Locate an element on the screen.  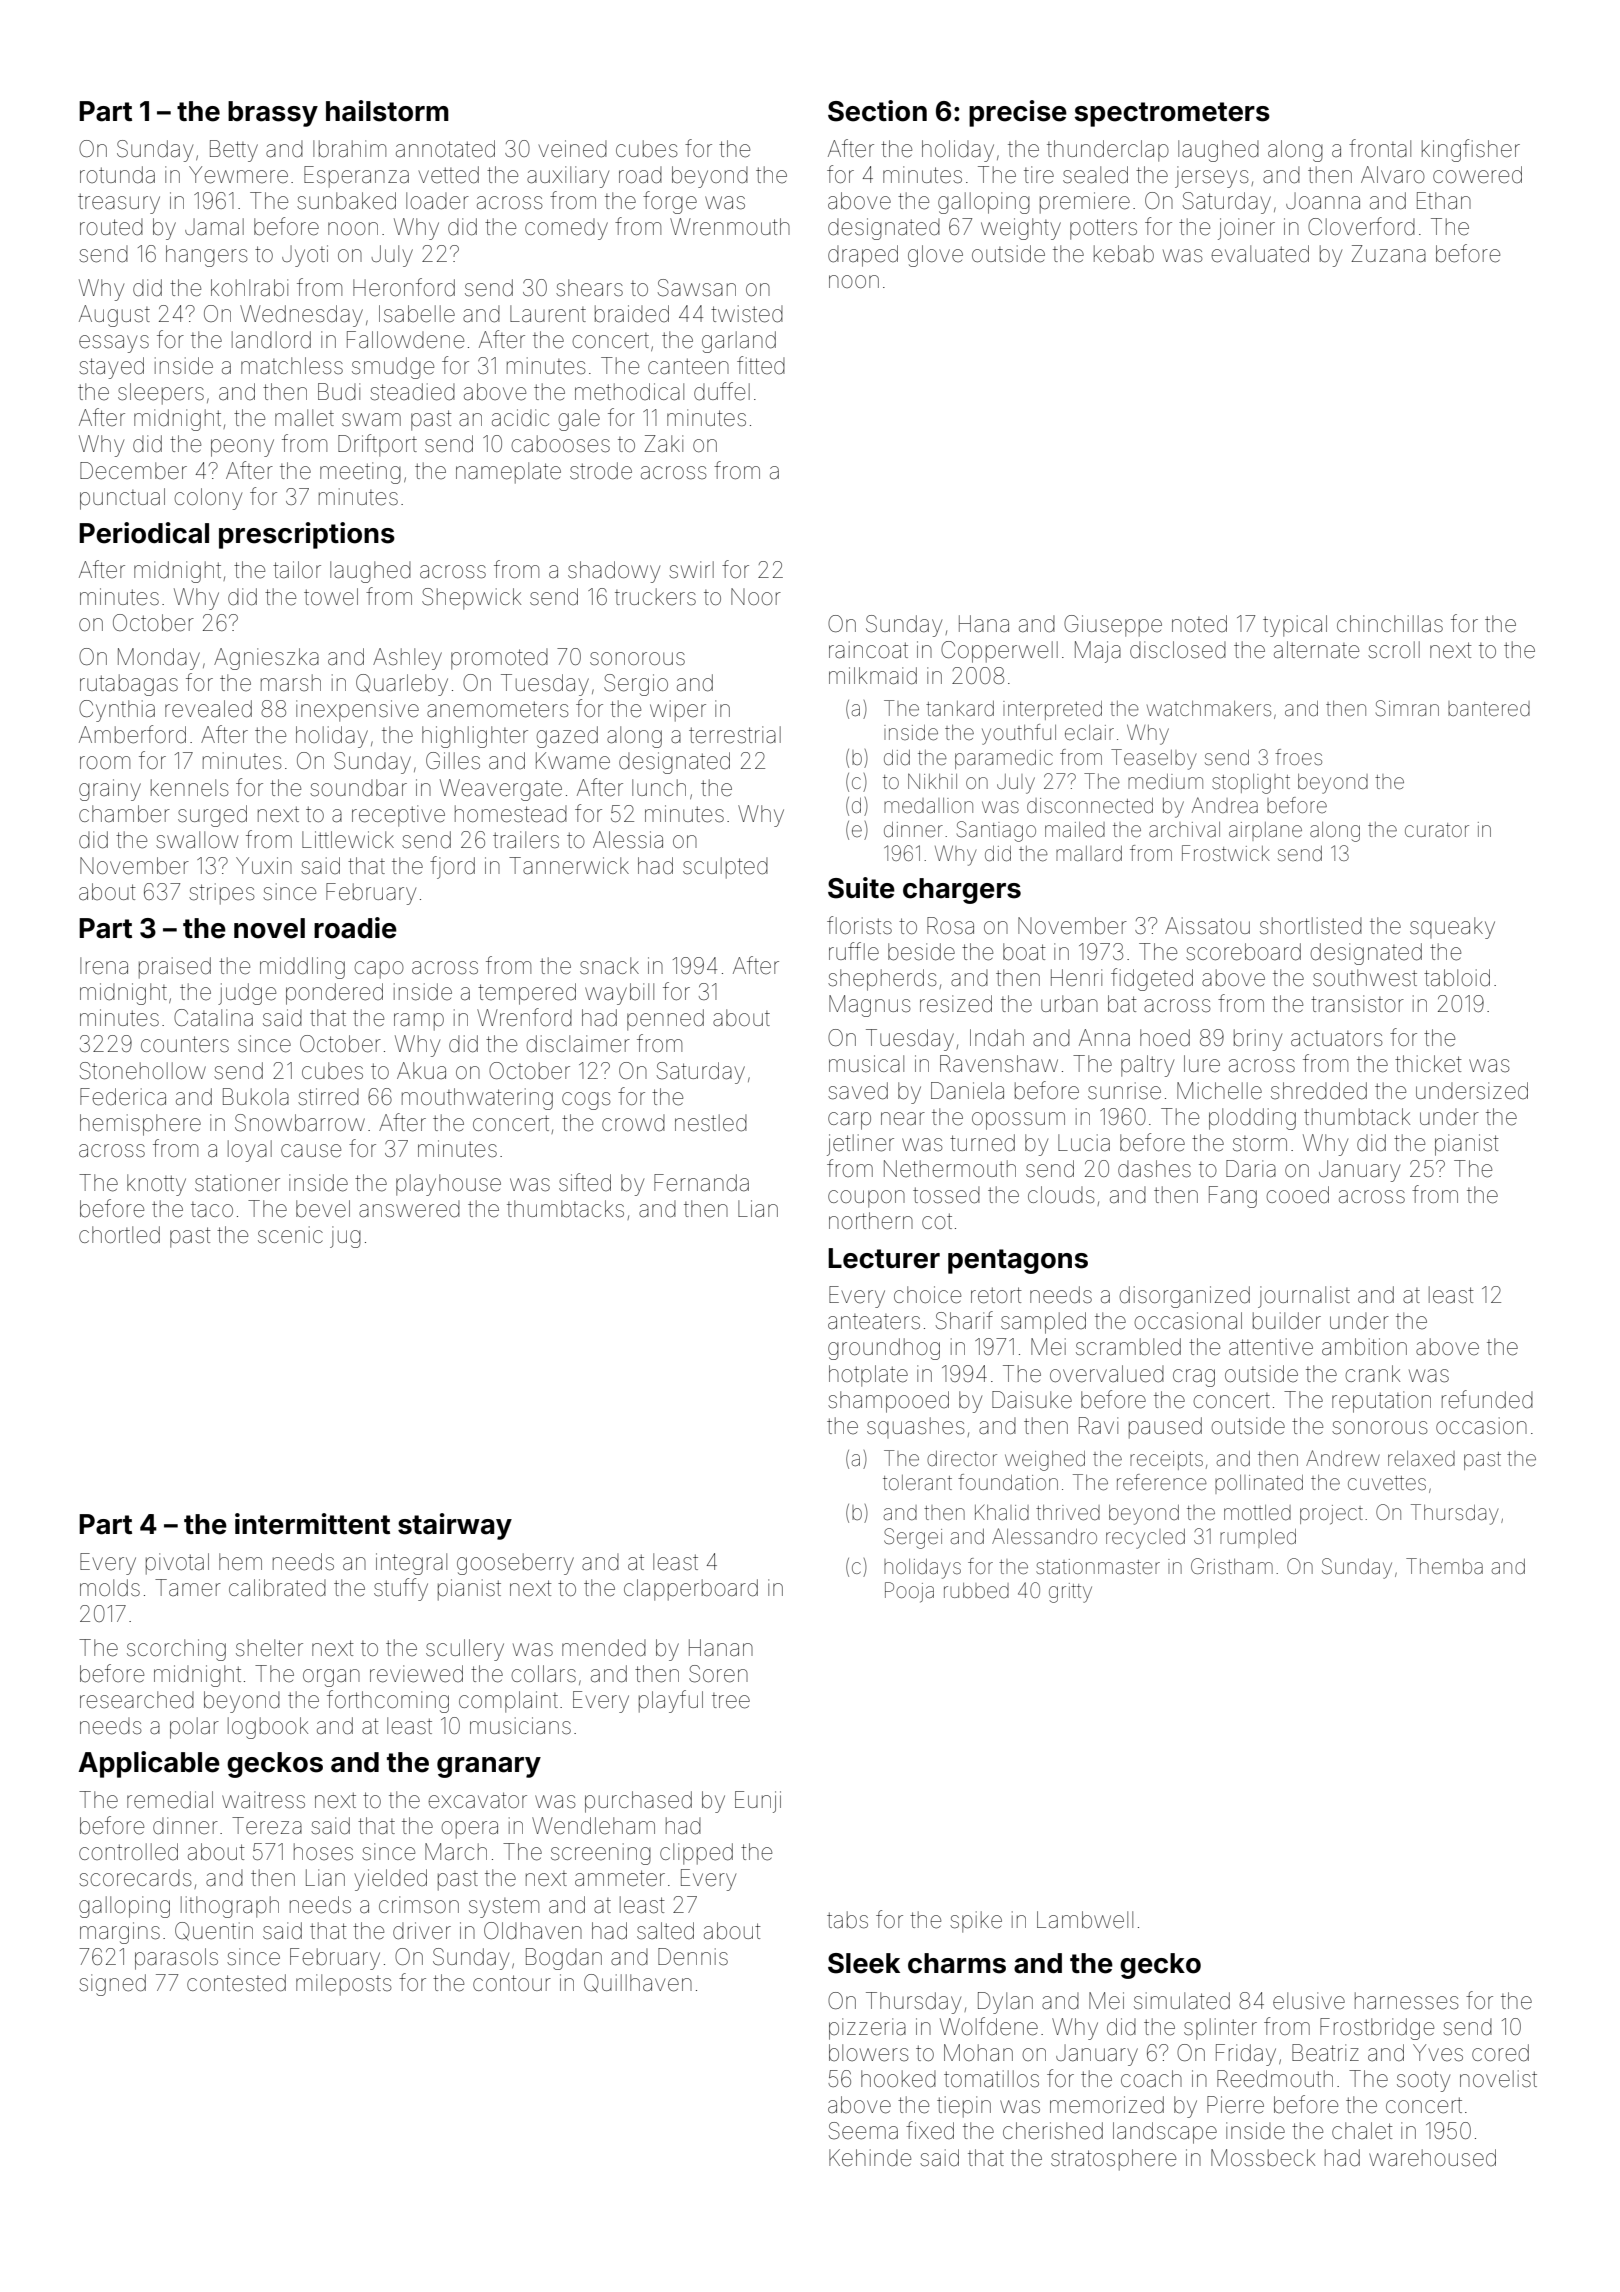
sifted is located at coordinates (585, 1182).
